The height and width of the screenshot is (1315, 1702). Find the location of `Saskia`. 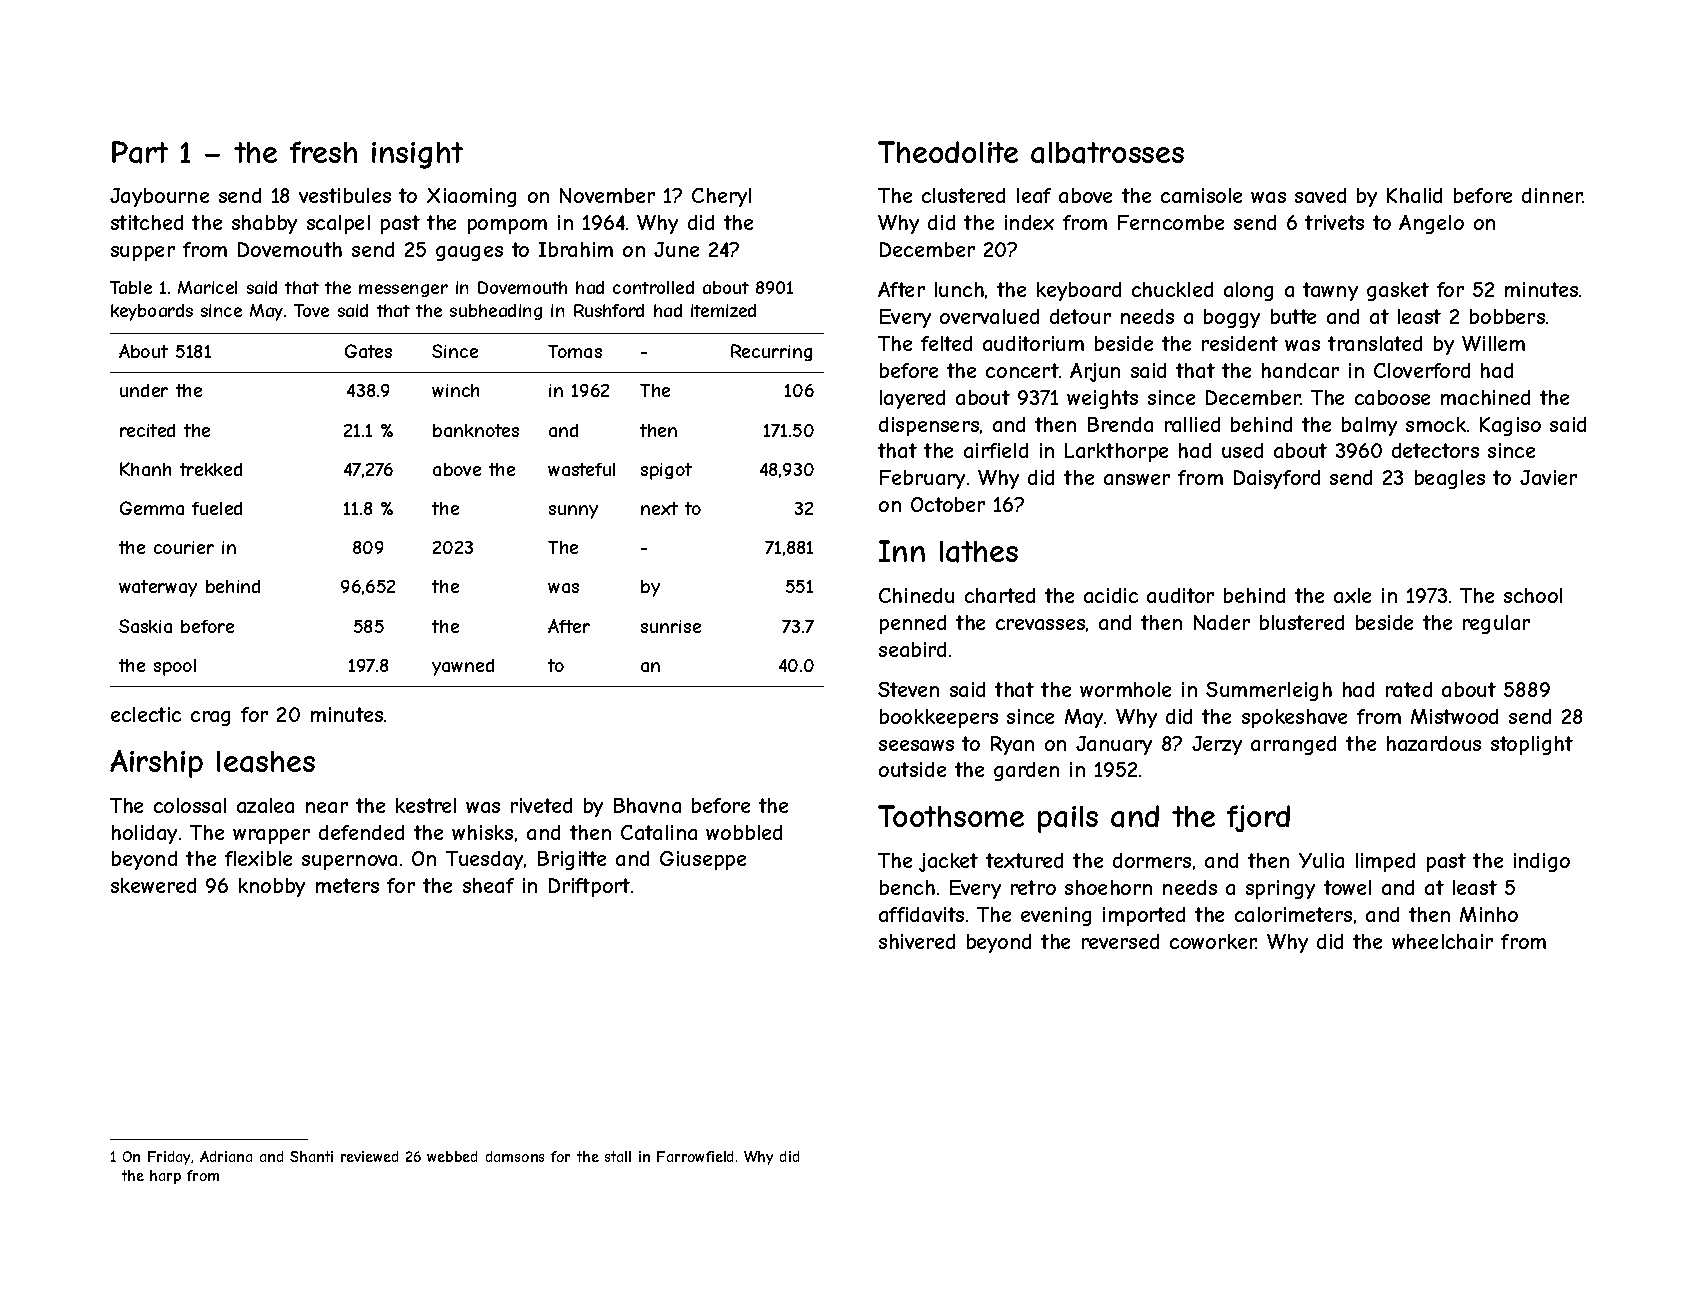

Saskia is located at coordinates (145, 626).
